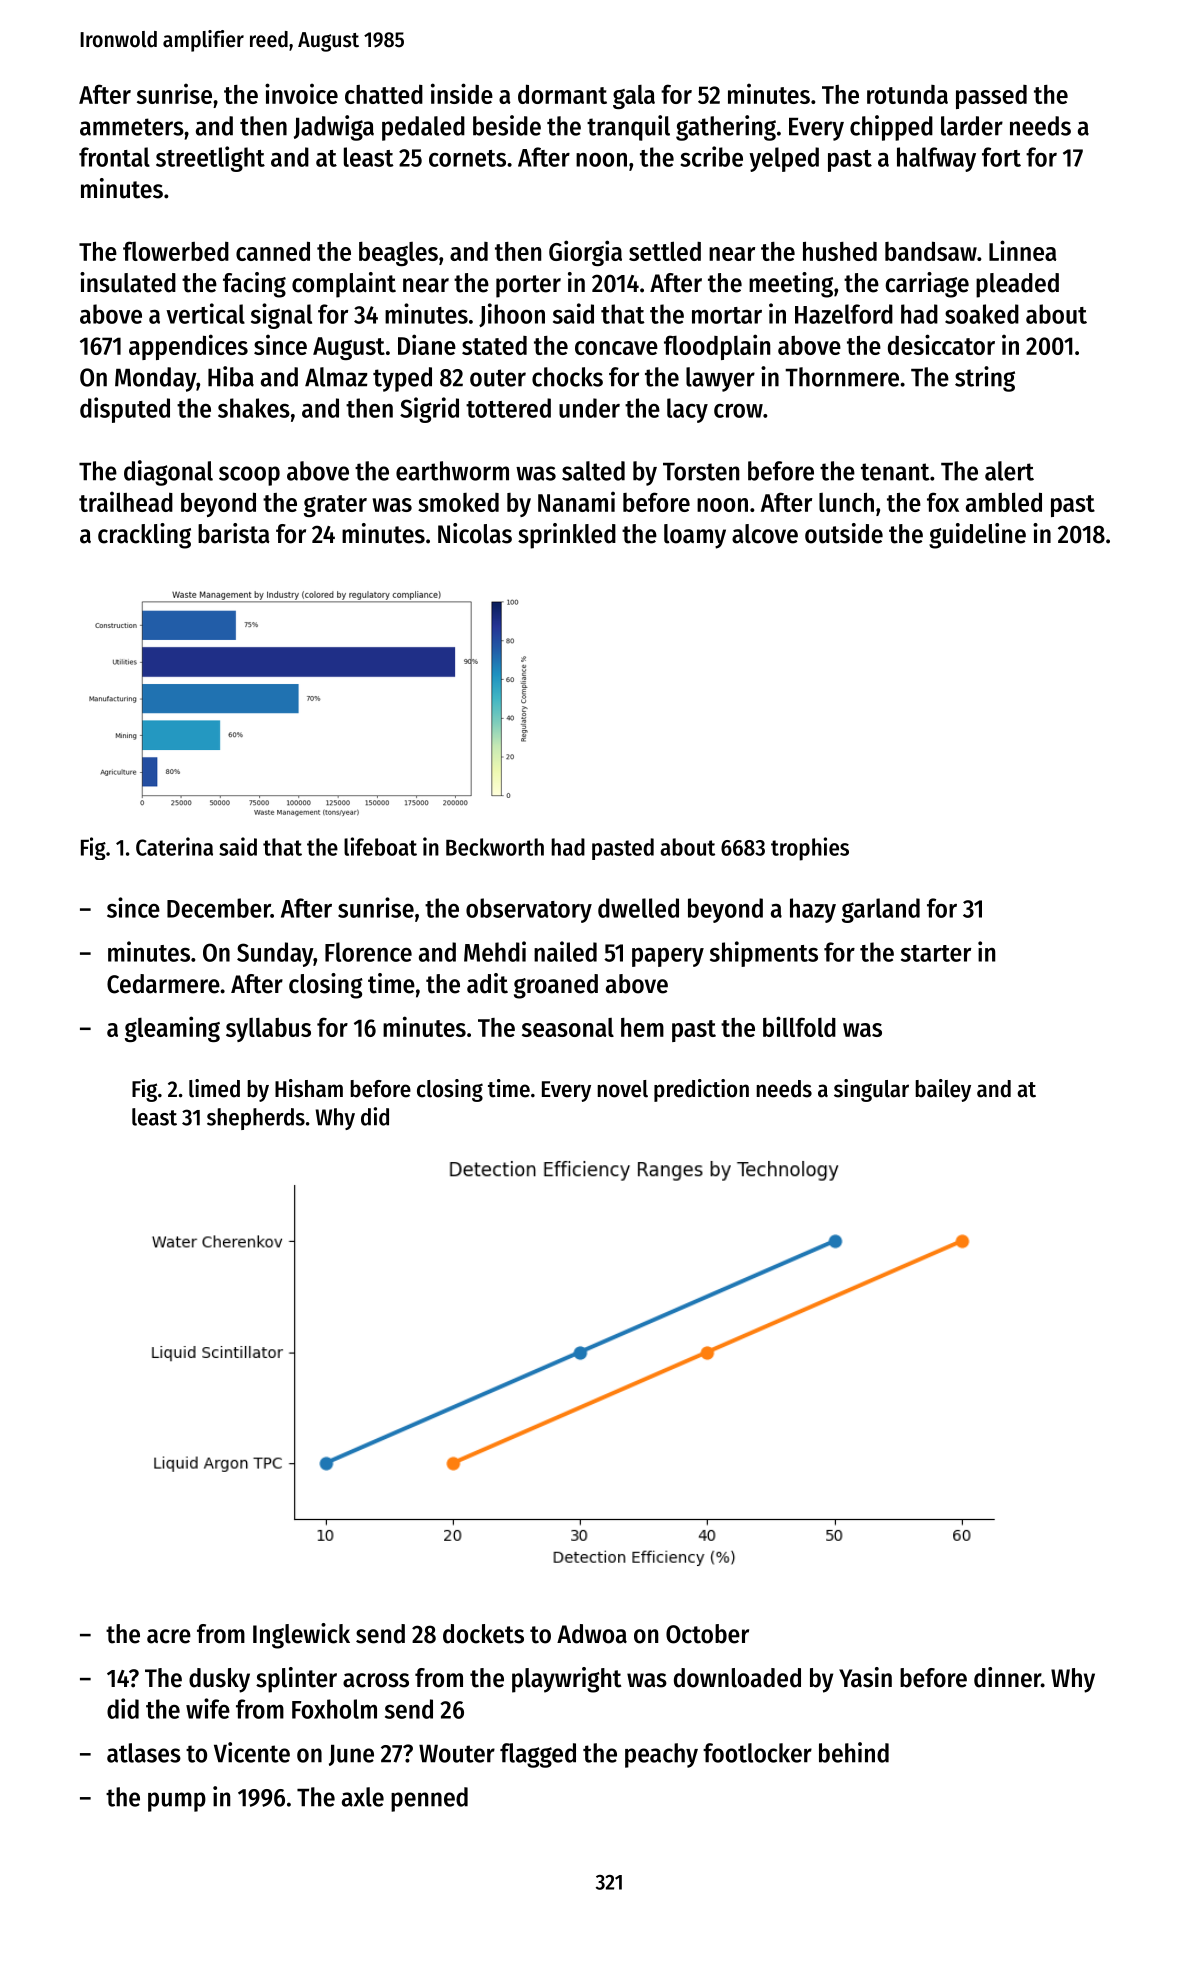 The image size is (1191, 1962). What do you see at coordinates (495, 847) in the screenshot?
I see `Beckworth` at bounding box center [495, 847].
